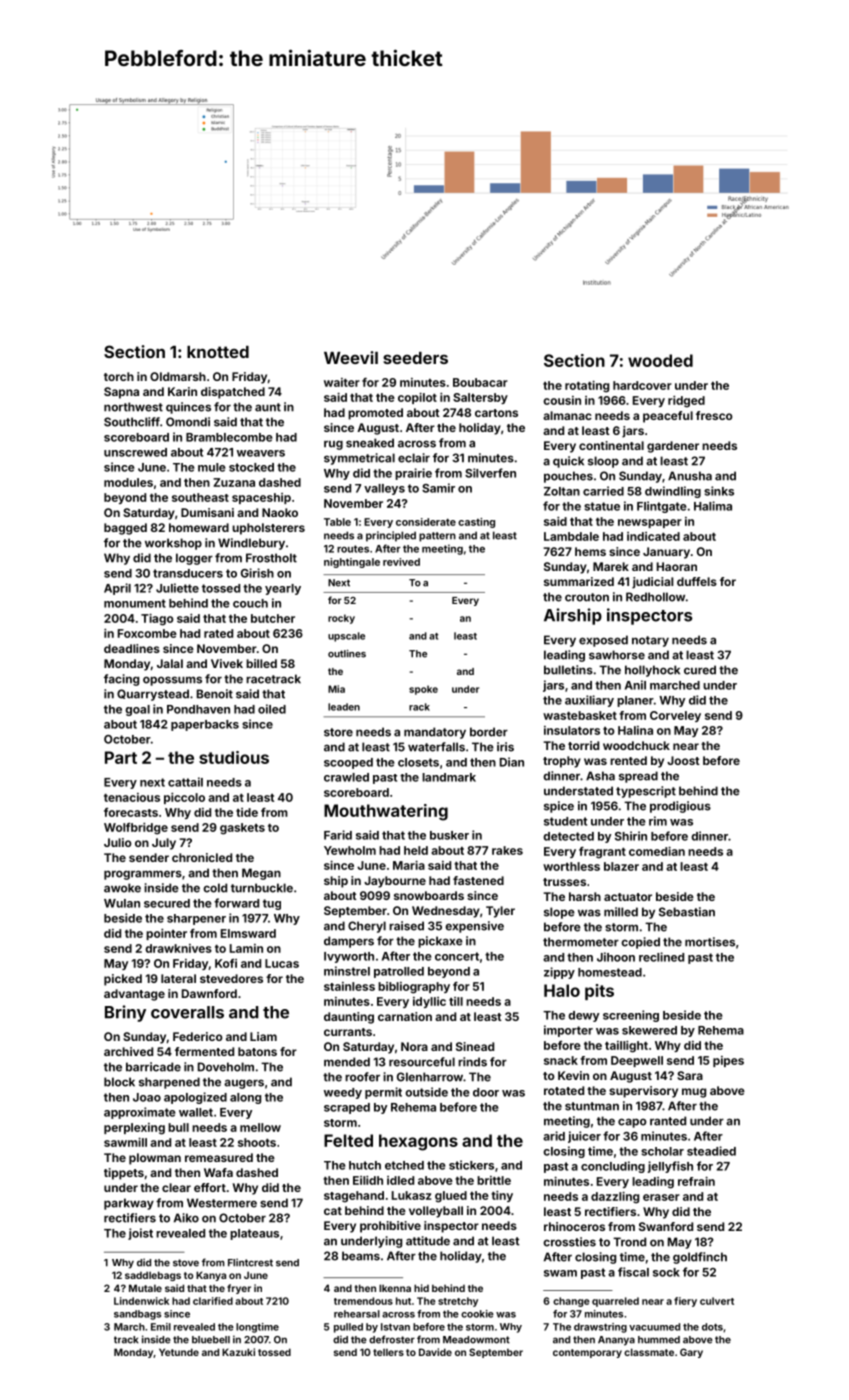  What do you see at coordinates (480, 382) in the screenshot?
I see `Boubacar` at bounding box center [480, 382].
